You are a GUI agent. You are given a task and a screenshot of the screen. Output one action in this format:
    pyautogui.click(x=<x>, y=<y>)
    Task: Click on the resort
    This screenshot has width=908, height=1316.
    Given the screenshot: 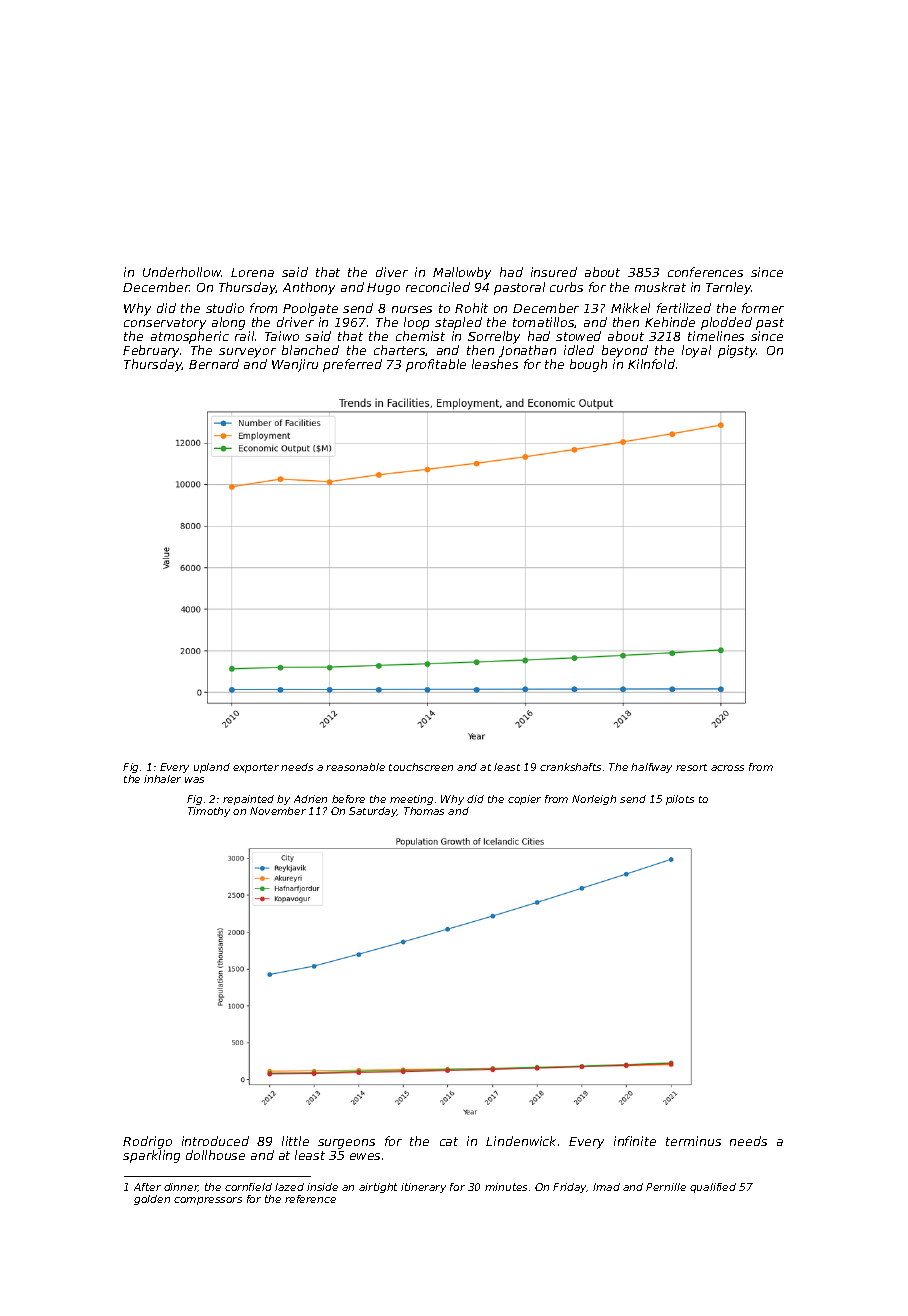 What is the action you would take?
    pyautogui.click(x=691, y=767)
